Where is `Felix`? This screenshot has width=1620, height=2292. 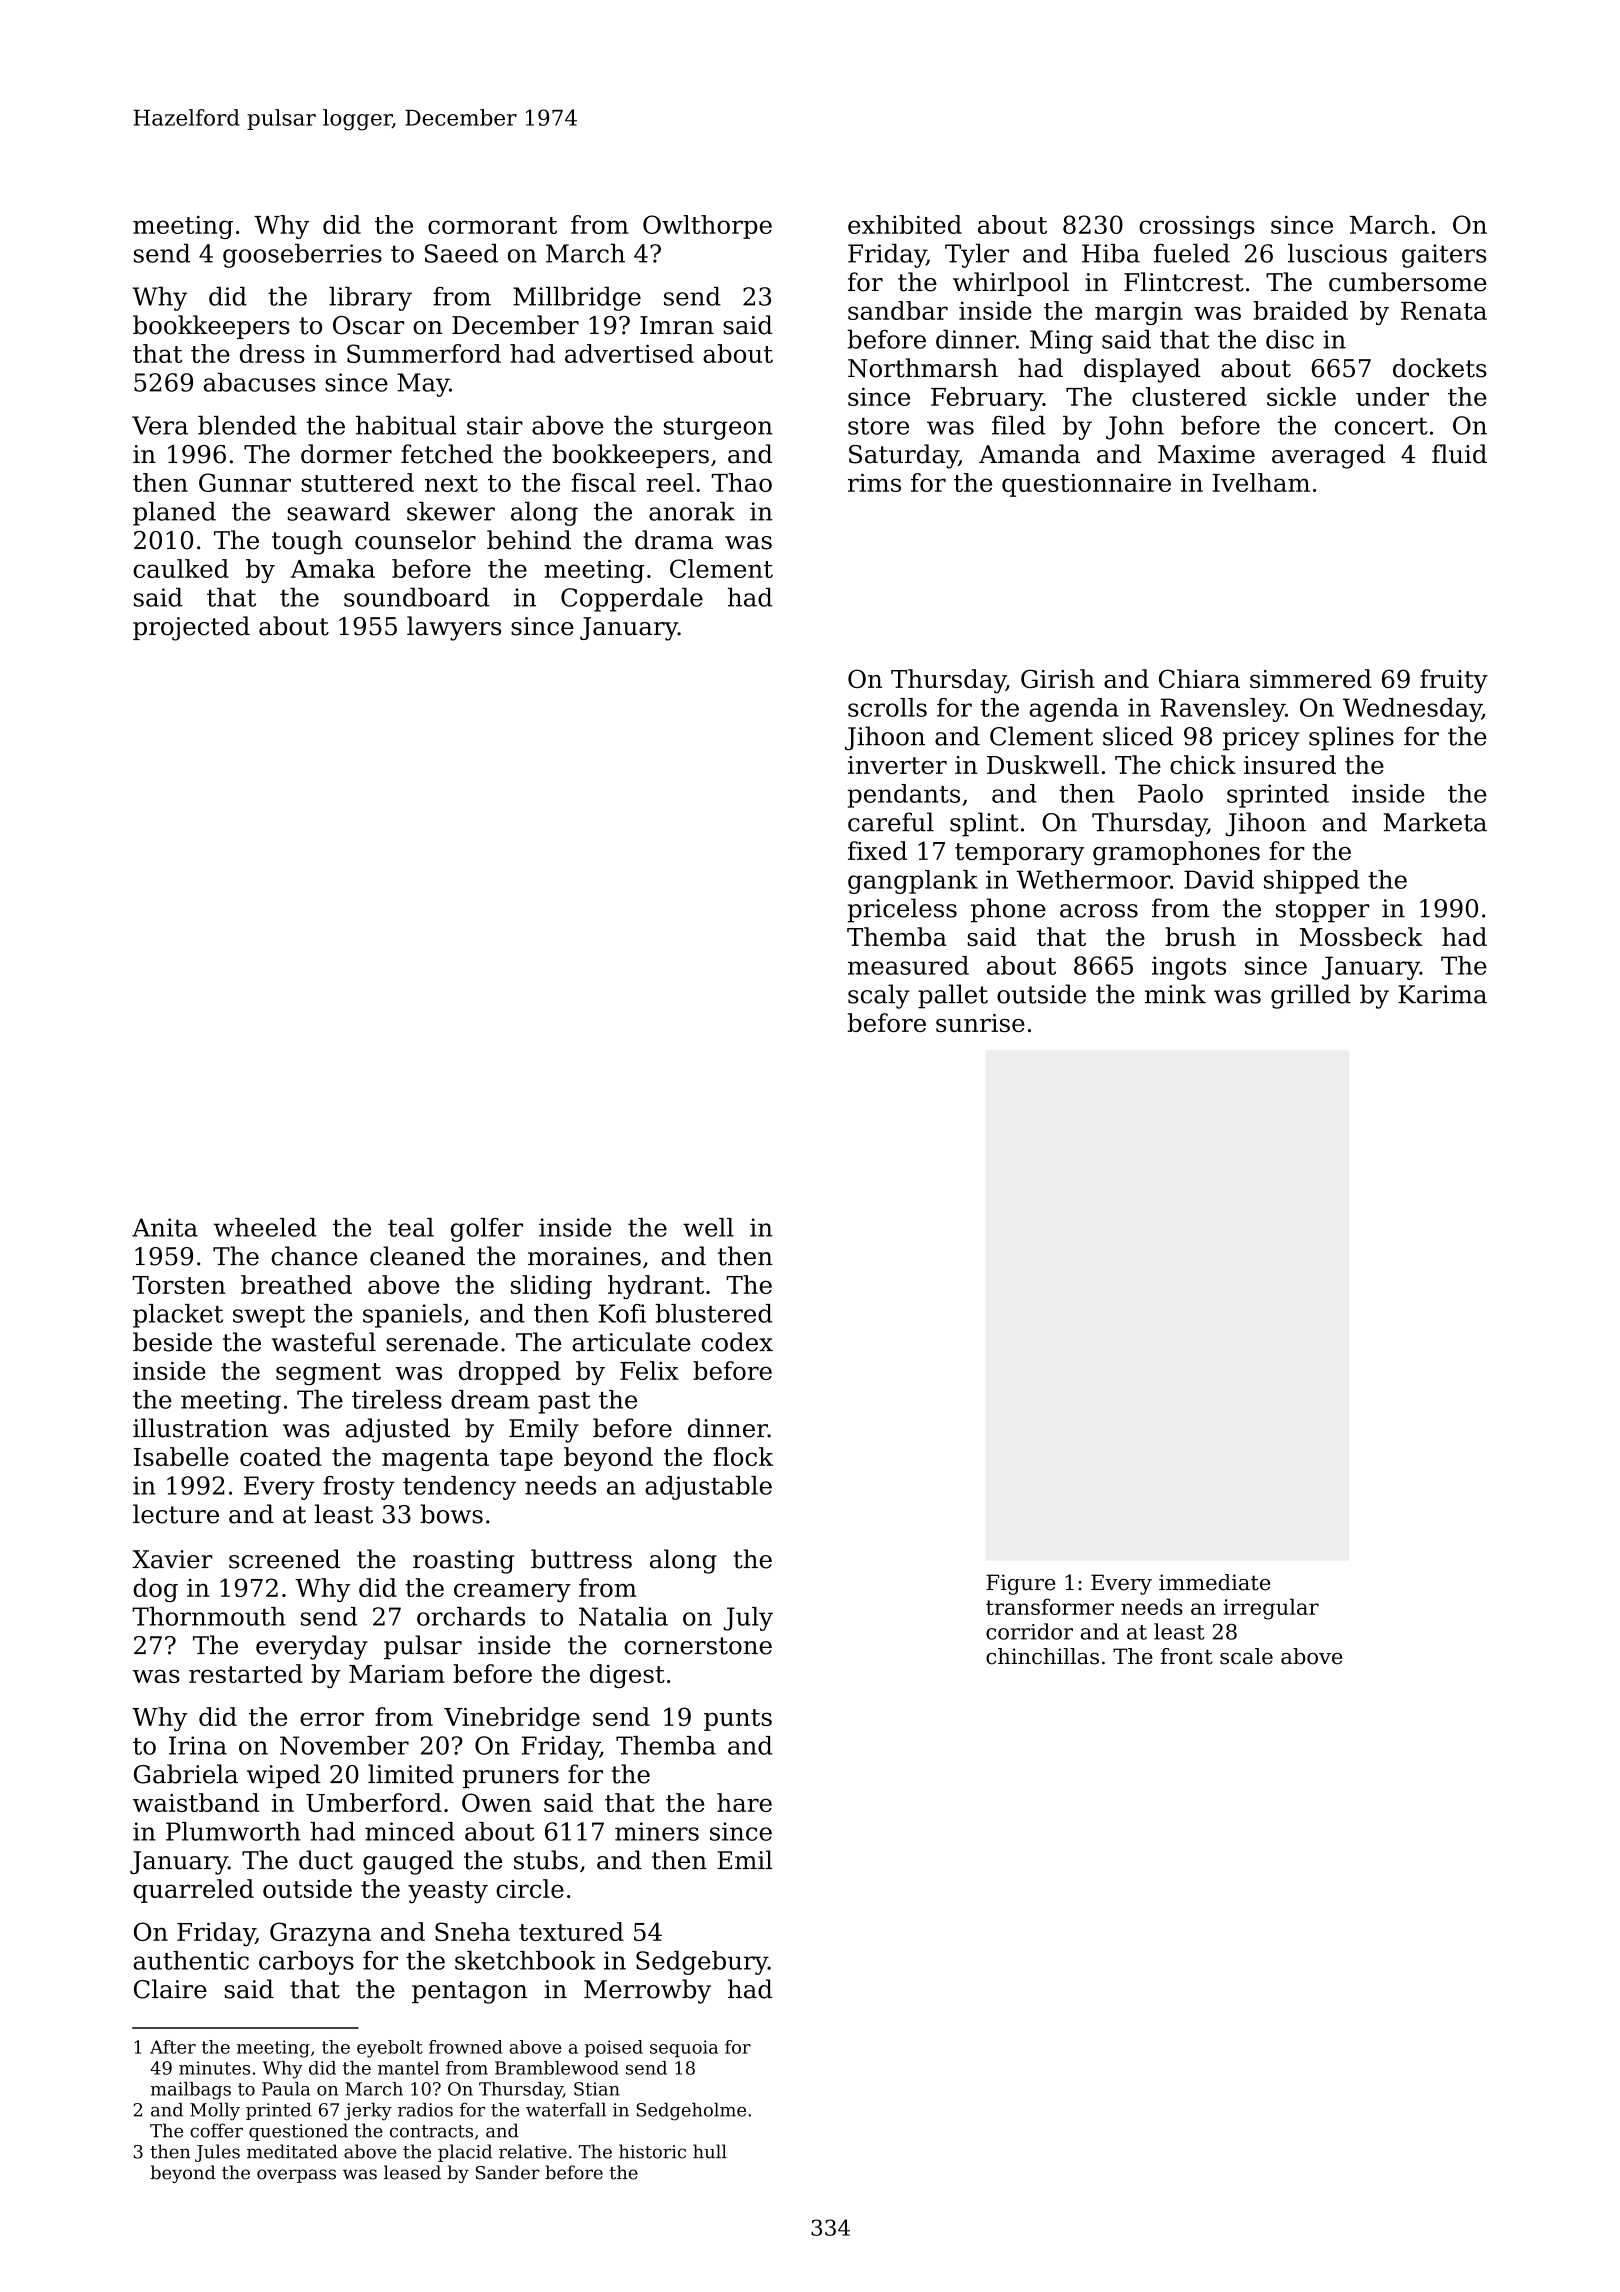
Felix is located at coordinates (649, 1370).
